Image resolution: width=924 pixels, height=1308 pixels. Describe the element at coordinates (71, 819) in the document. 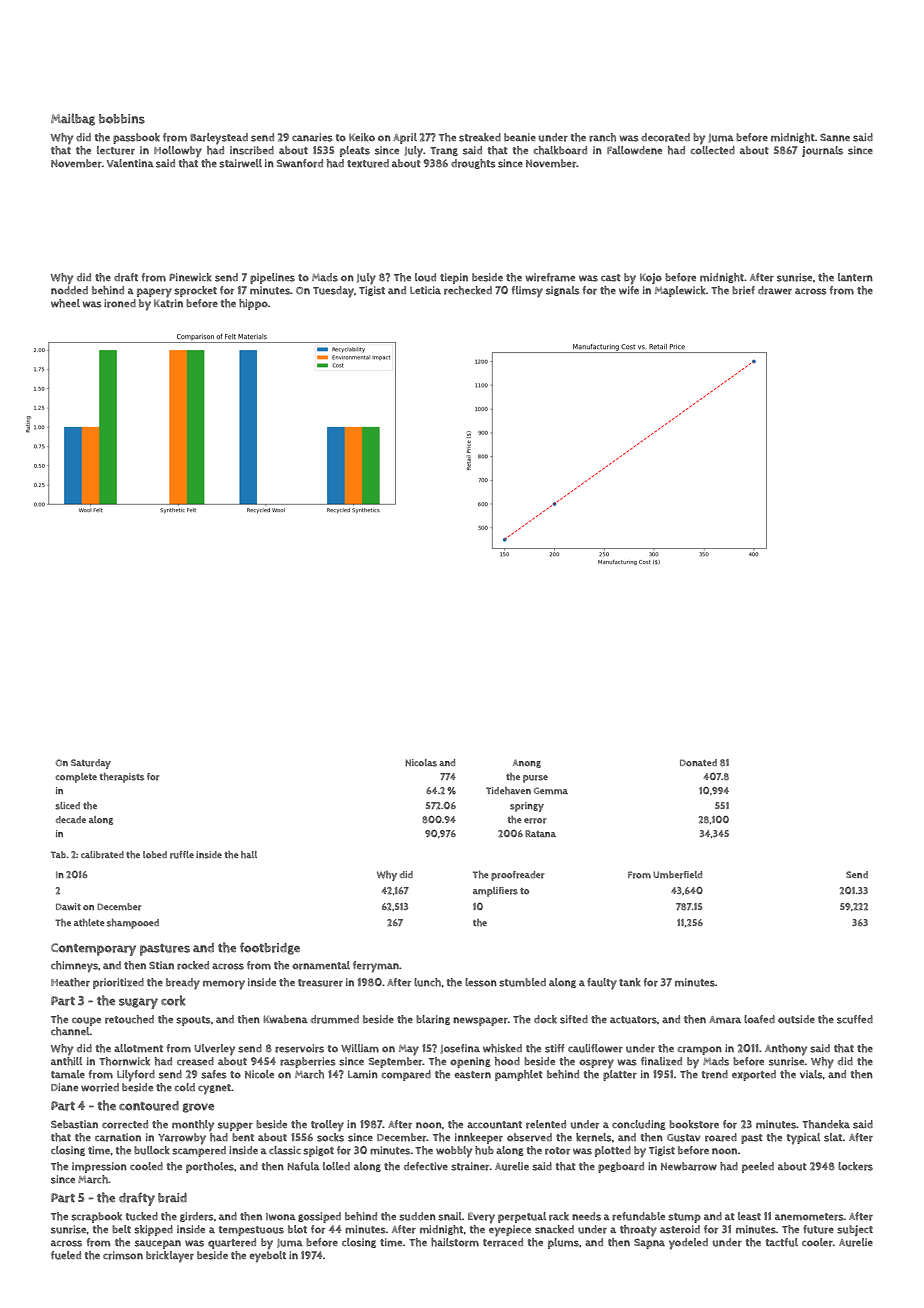

I see `decade` at that location.
